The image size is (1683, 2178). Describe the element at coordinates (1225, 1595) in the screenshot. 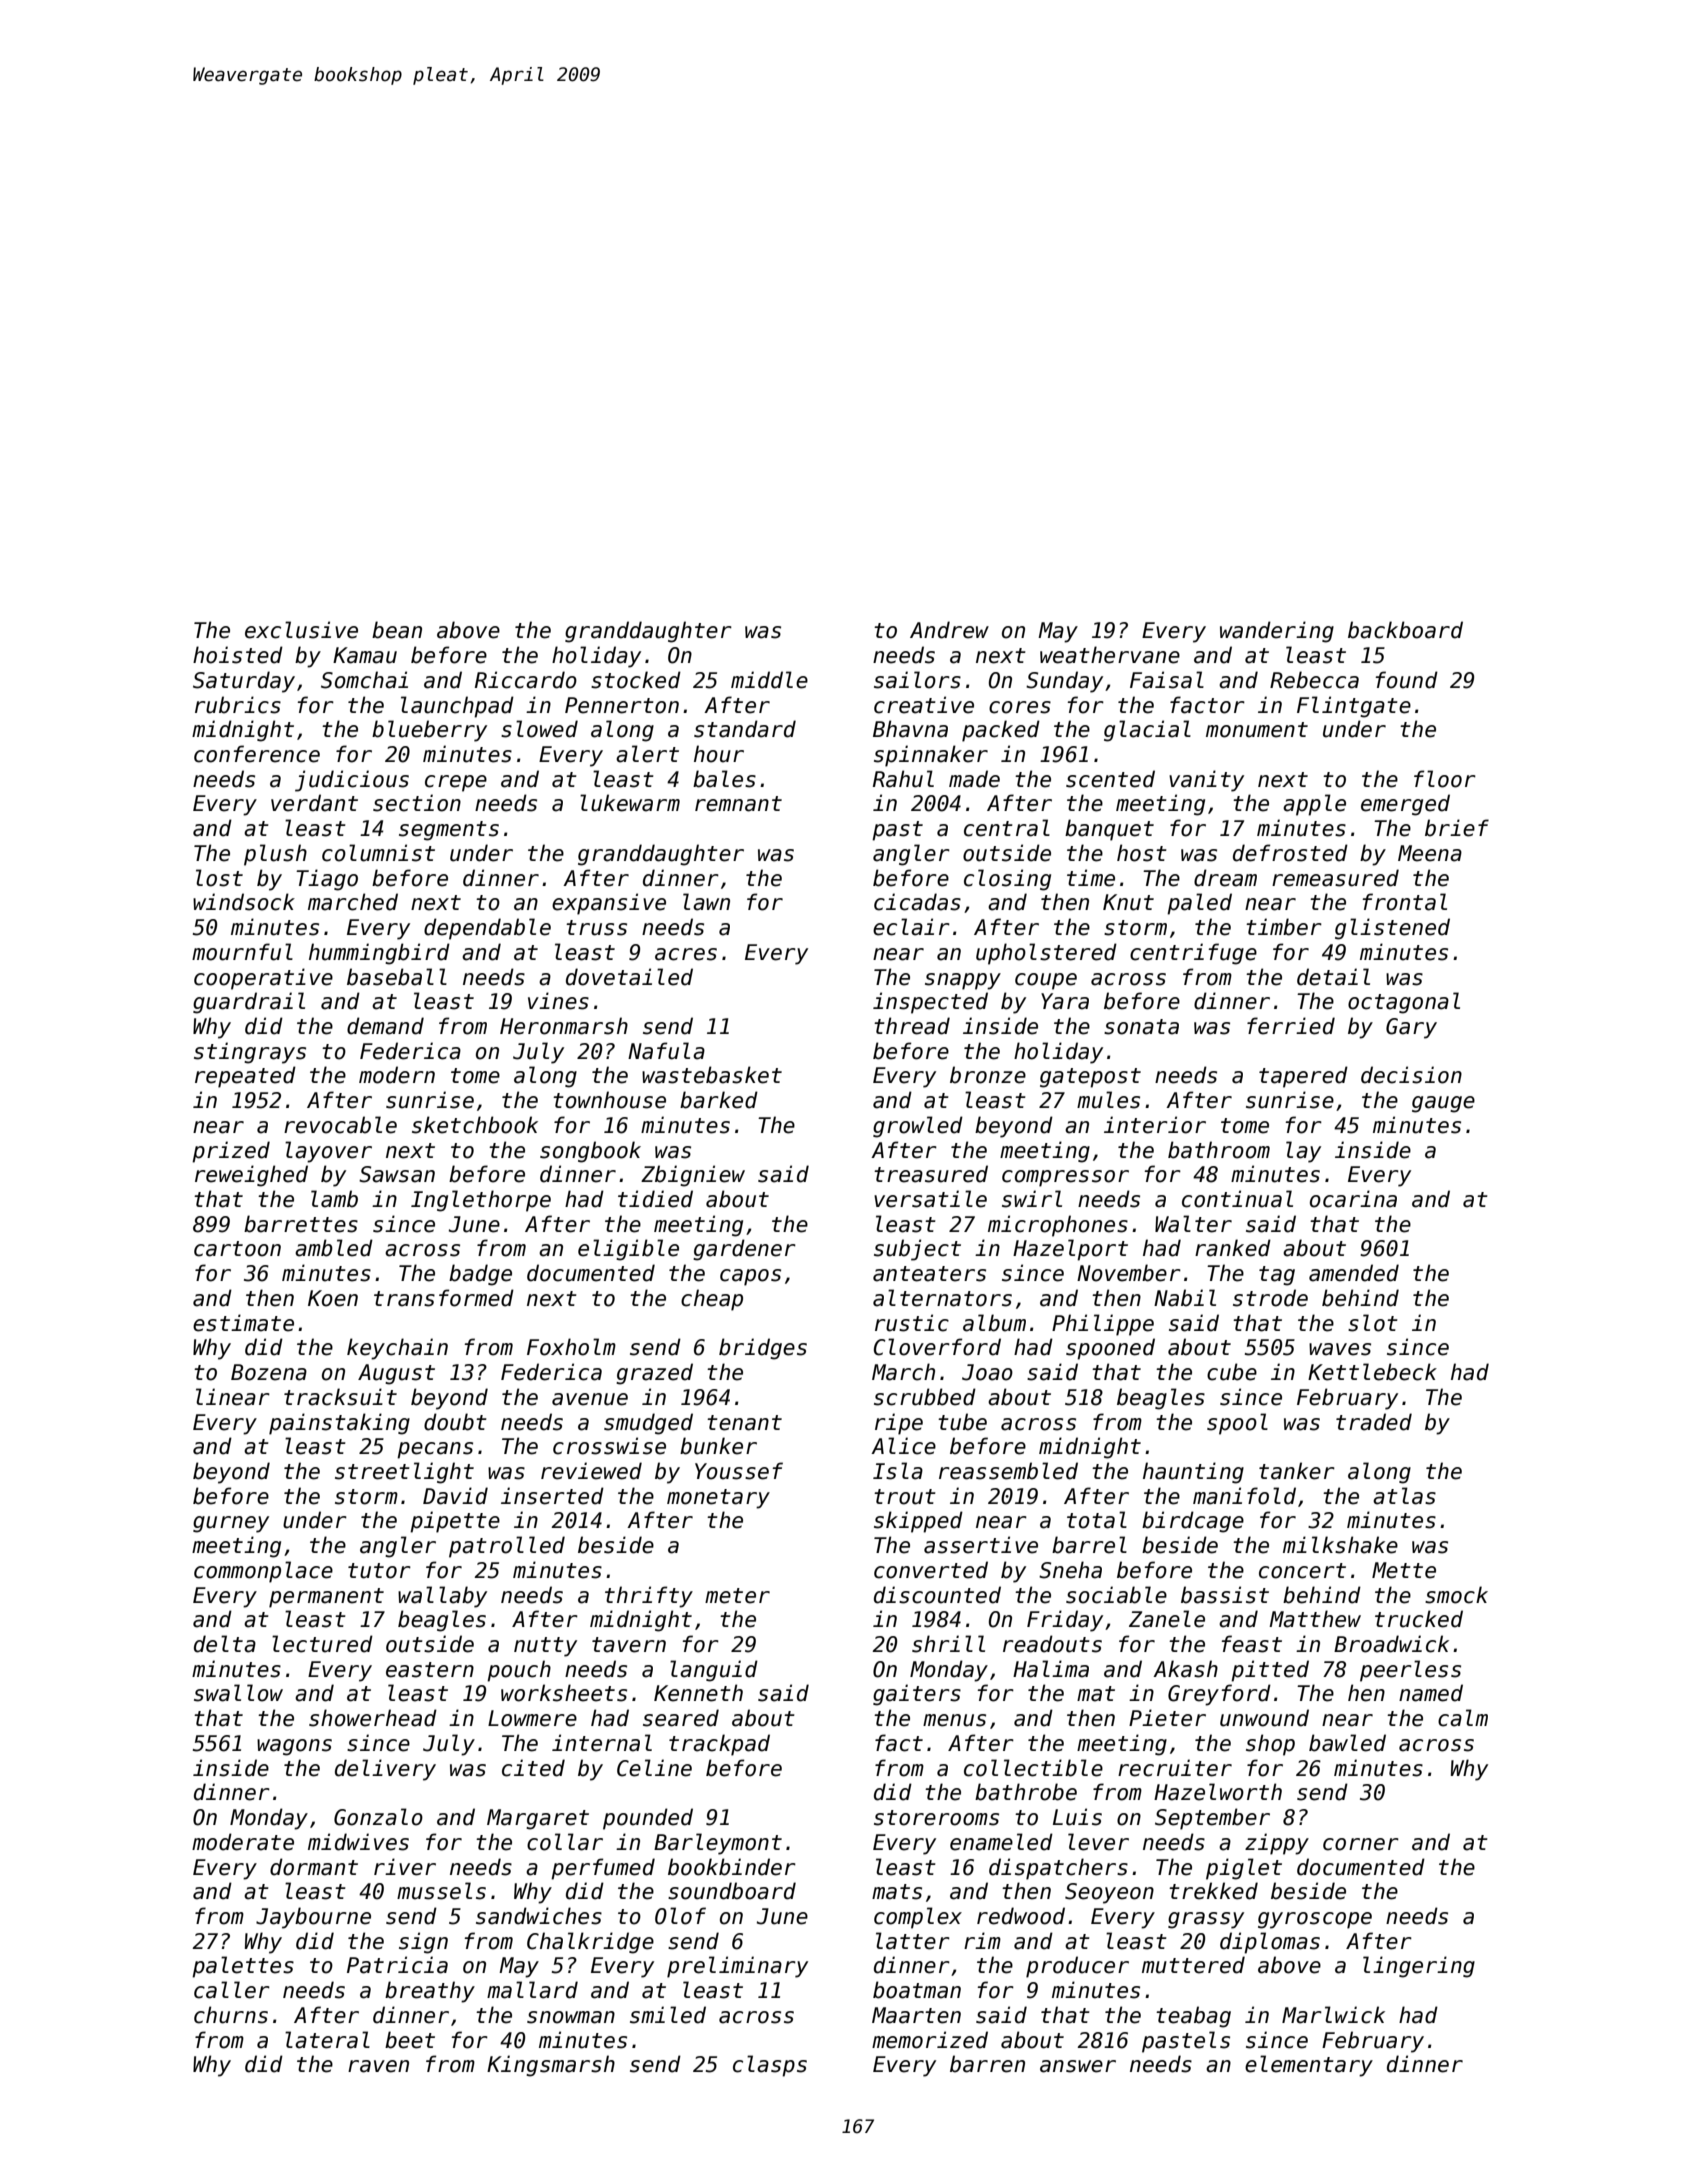

I see `bassist` at that location.
